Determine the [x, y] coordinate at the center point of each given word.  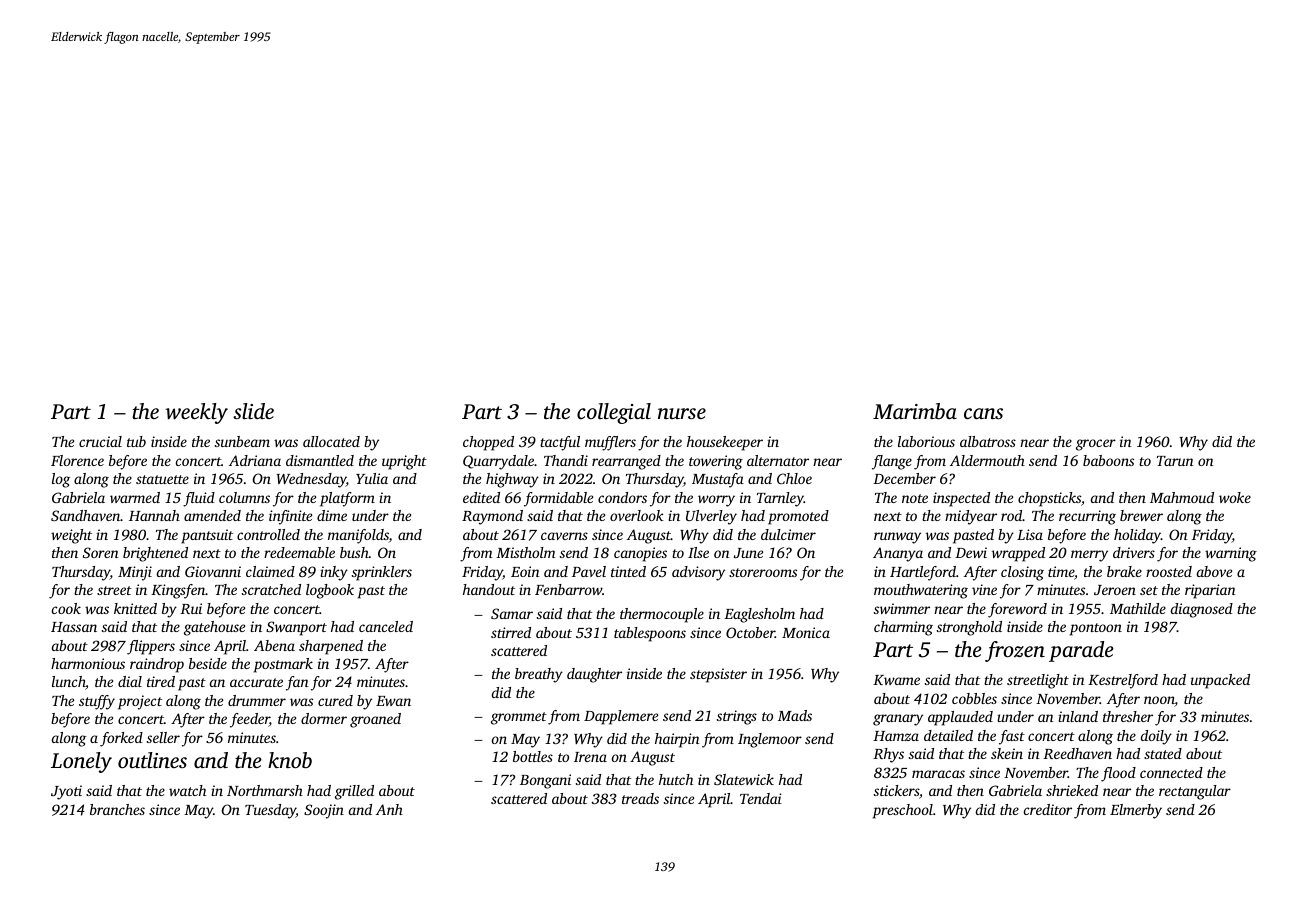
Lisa [1030, 534]
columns [244, 497]
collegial [614, 413]
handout [489, 589]
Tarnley [780, 499]
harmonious [88, 663]
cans [983, 413]
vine [984, 589]
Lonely [81, 762]
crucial [100, 441]
